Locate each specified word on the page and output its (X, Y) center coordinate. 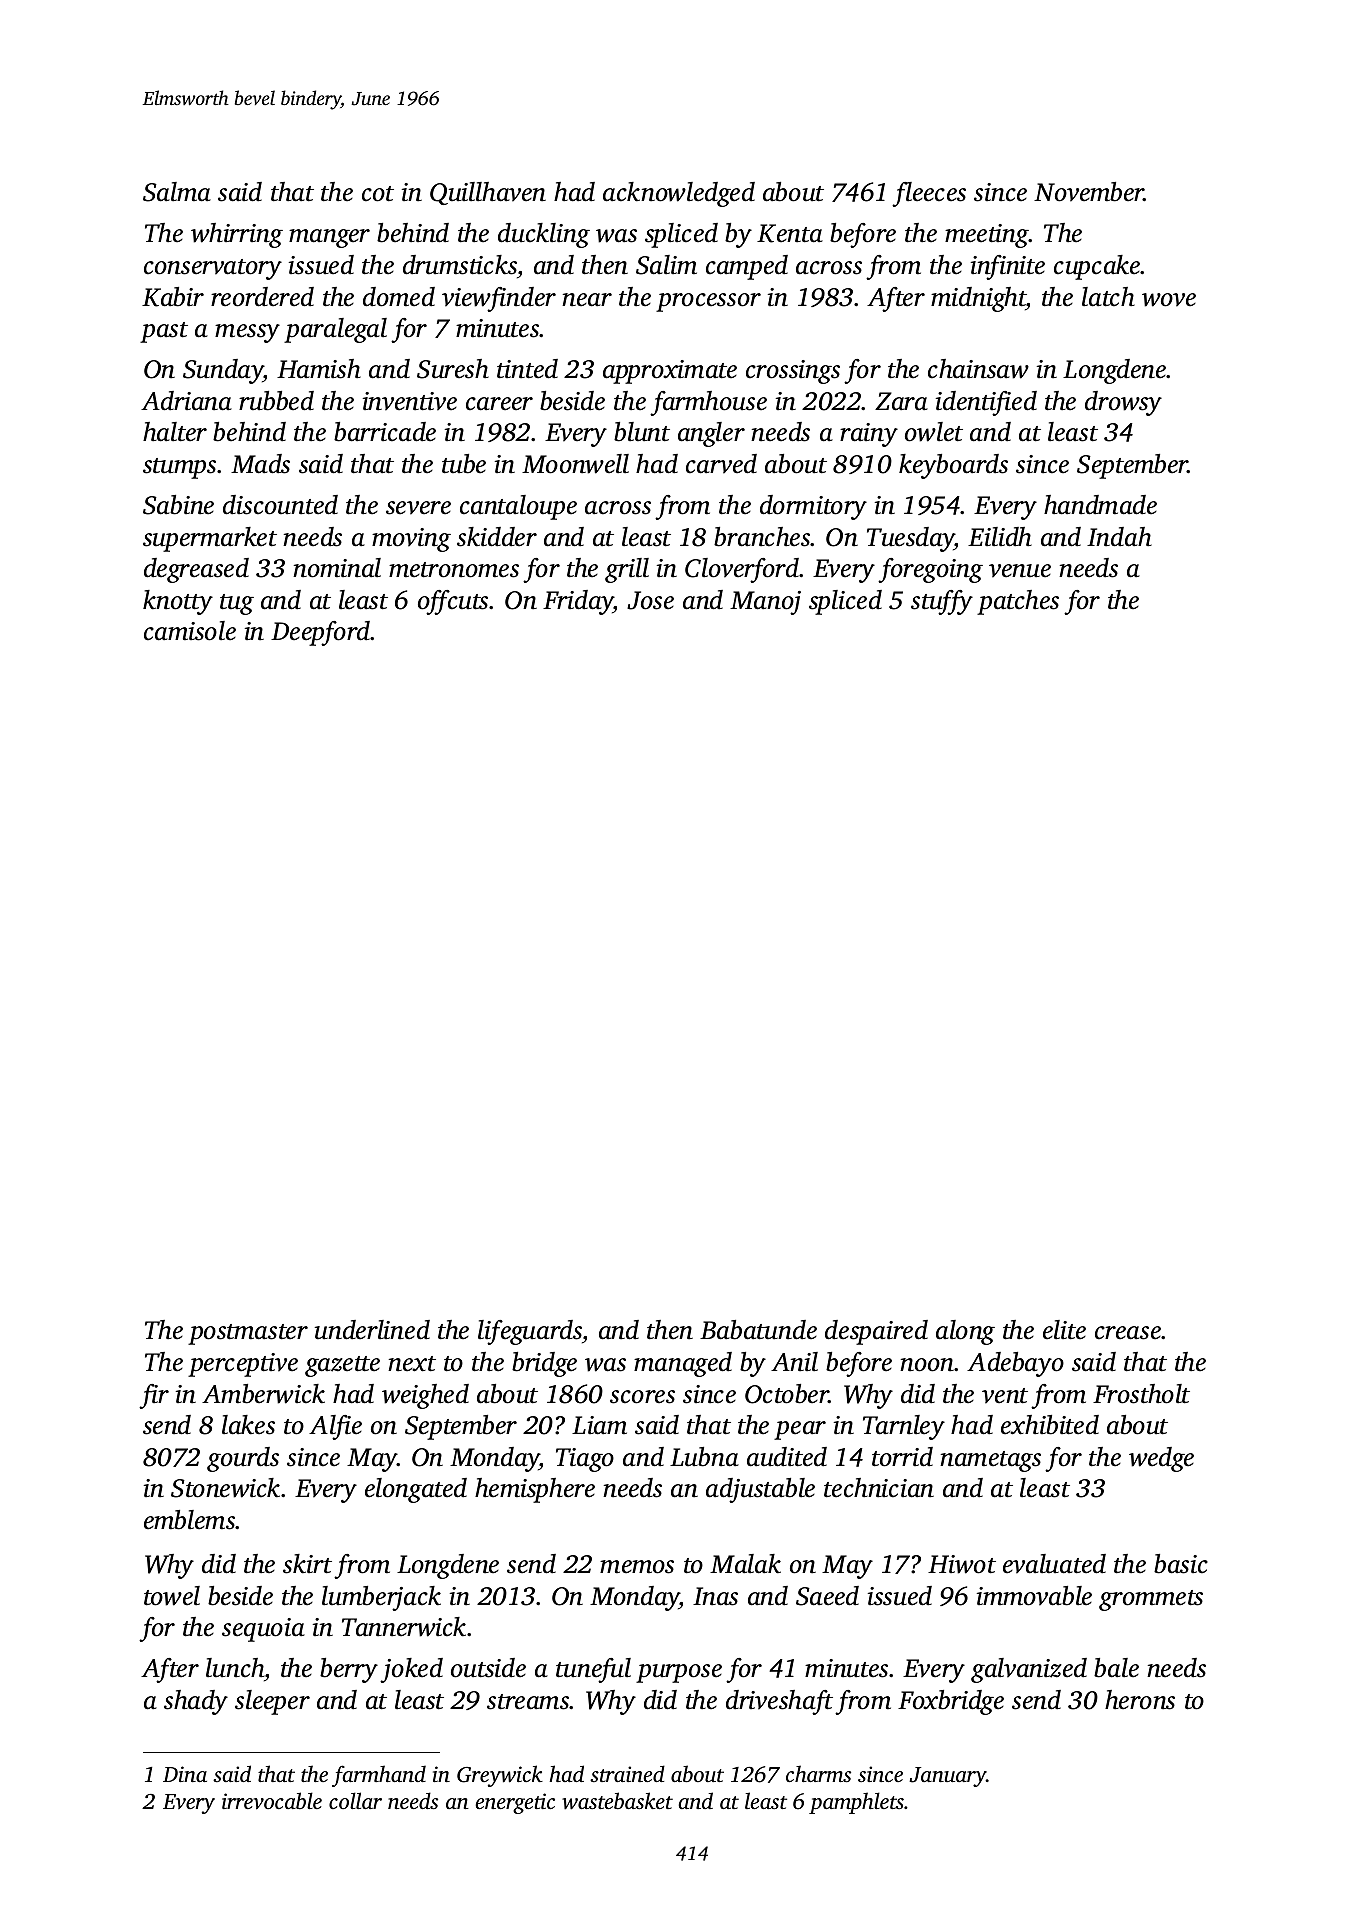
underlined (372, 1330)
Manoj (765, 603)
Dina (185, 1774)
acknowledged (679, 194)
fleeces (929, 194)
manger (329, 238)
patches (1018, 602)
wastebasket (617, 1801)
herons (1140, 1700)
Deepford (321, 633)
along (965, 1332)
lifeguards (530, 1332)
